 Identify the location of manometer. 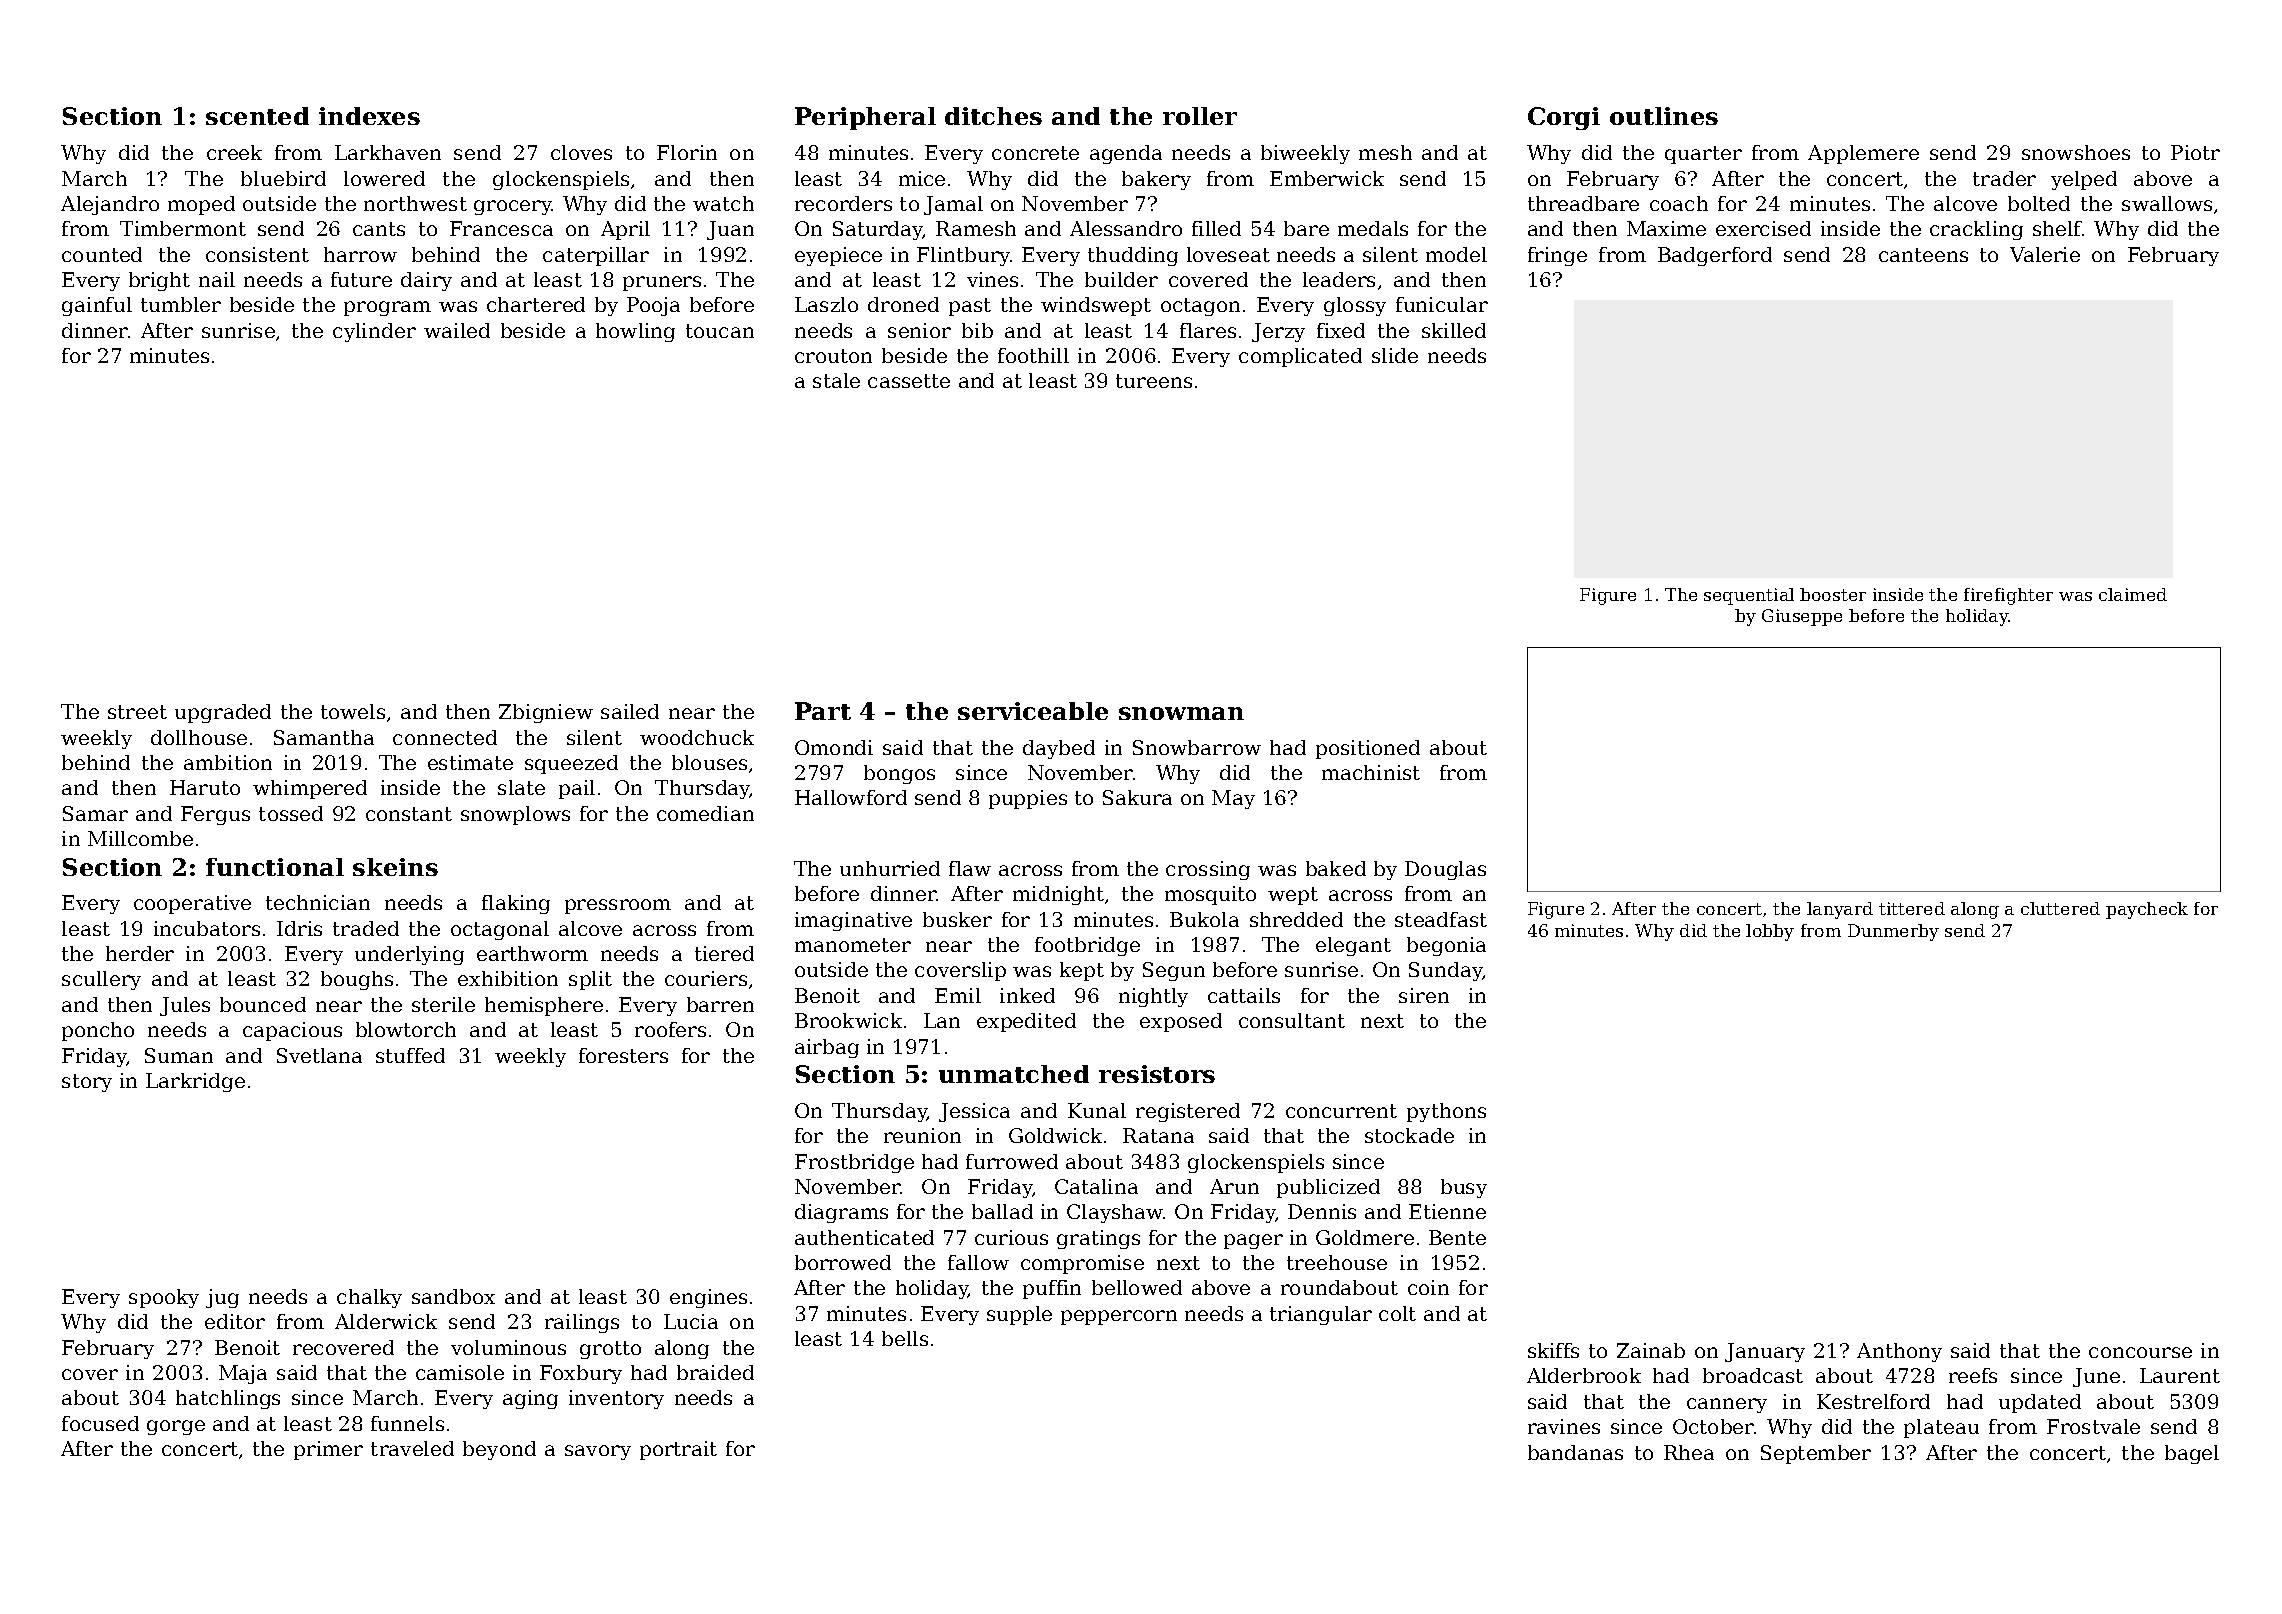
(853, 945).
